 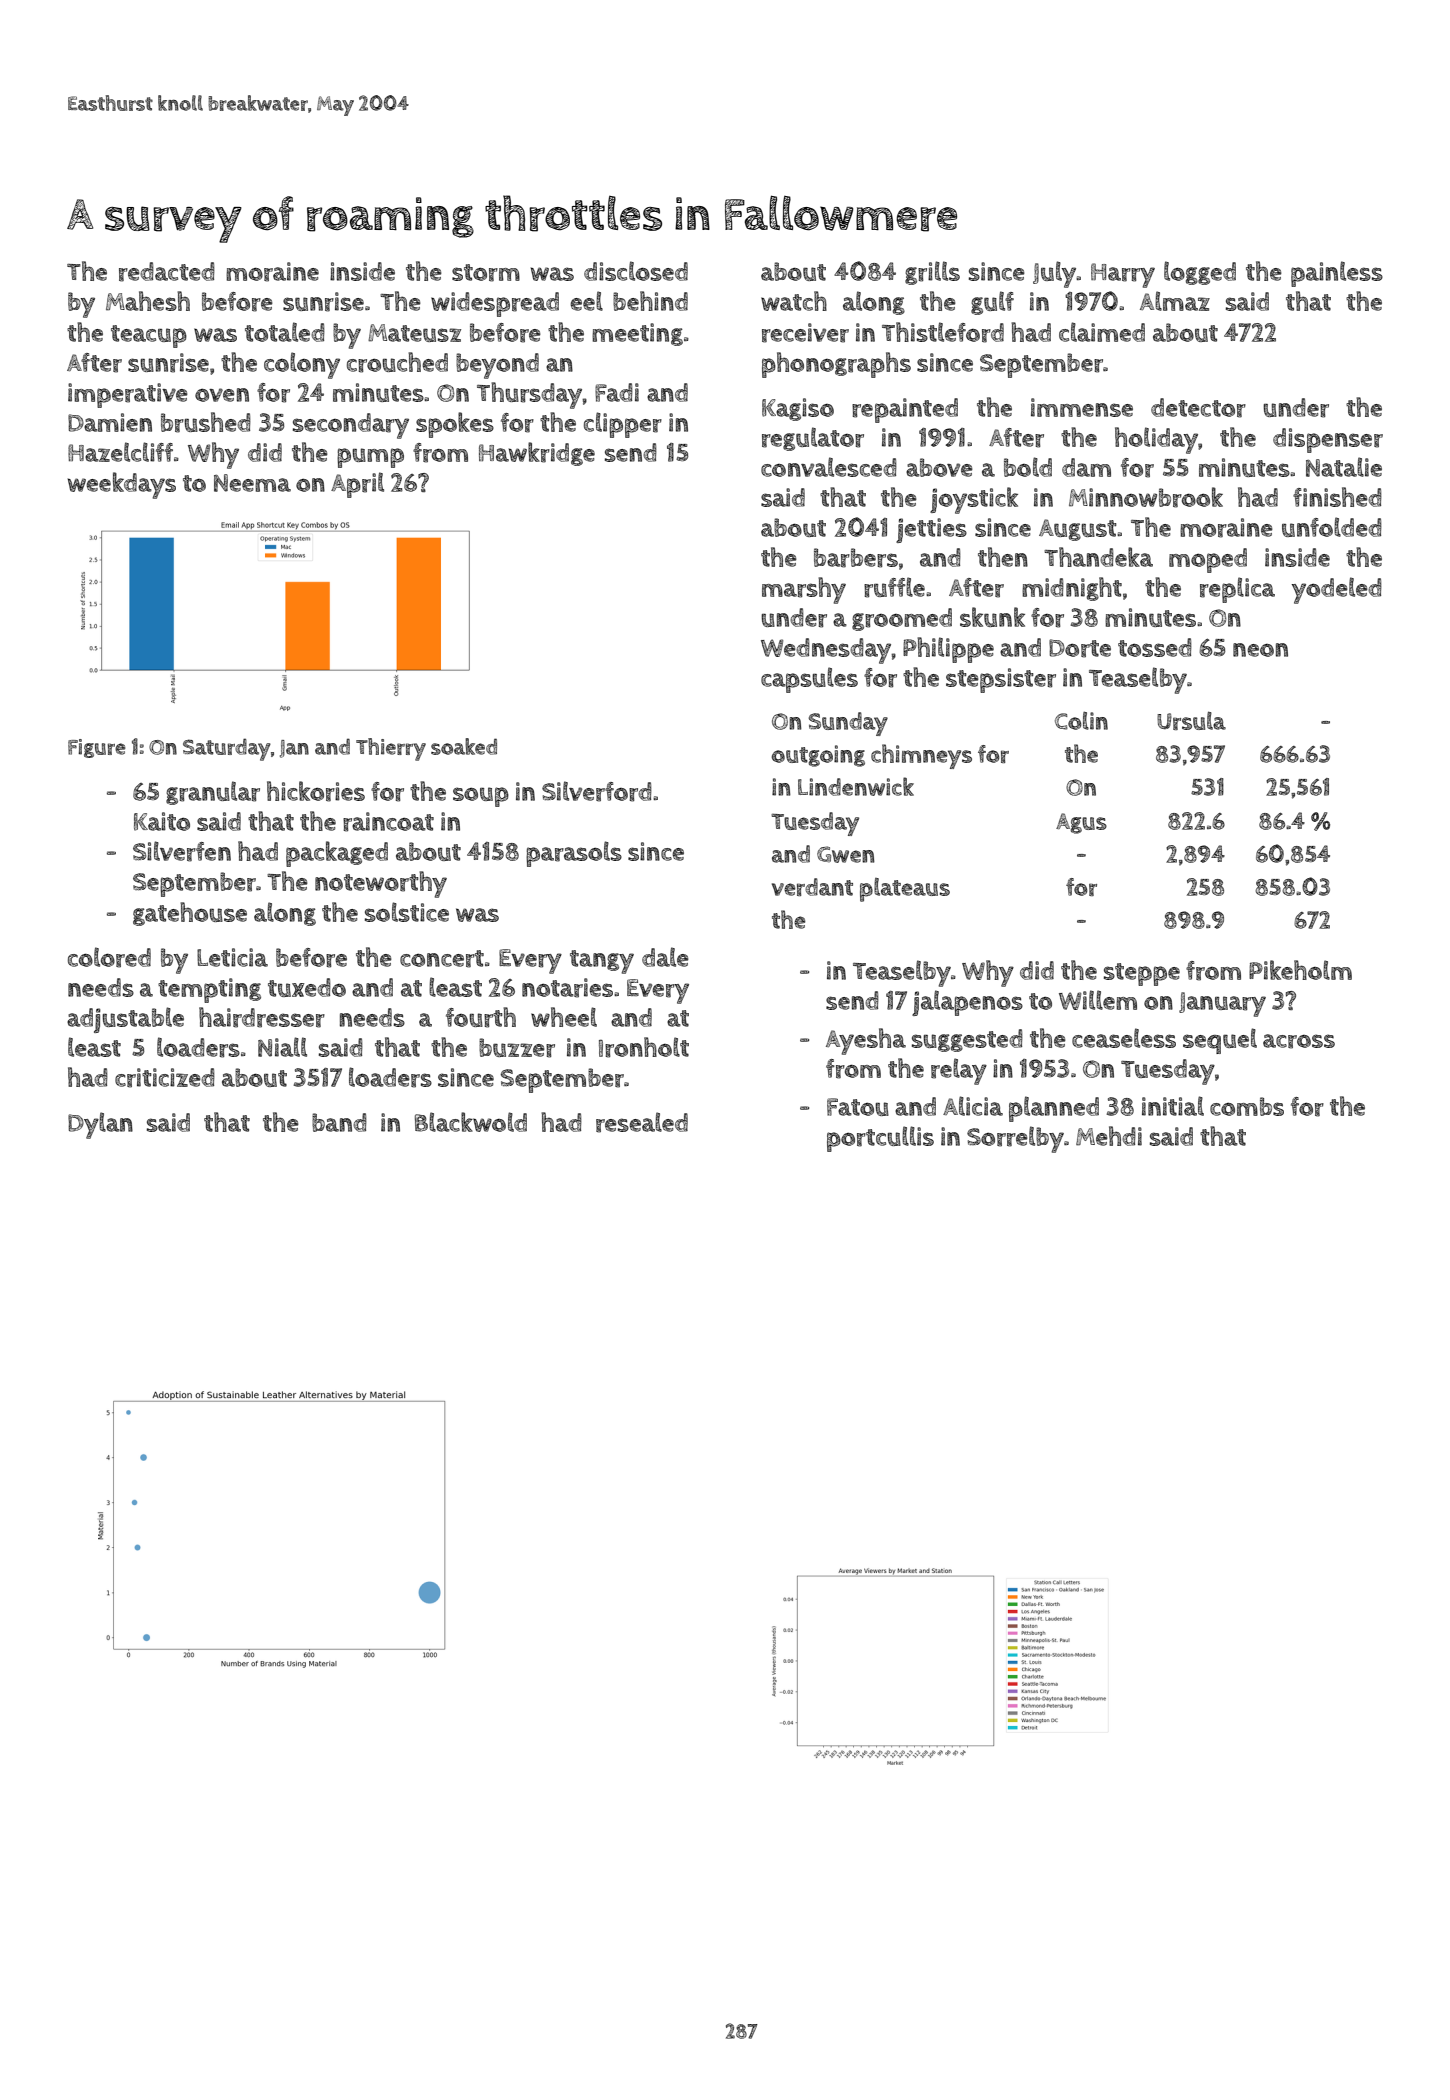 What do you see at coordinates (120, 452) in the screenshot?
I see `Hazelcliff` at bounding box center [120, 452].
